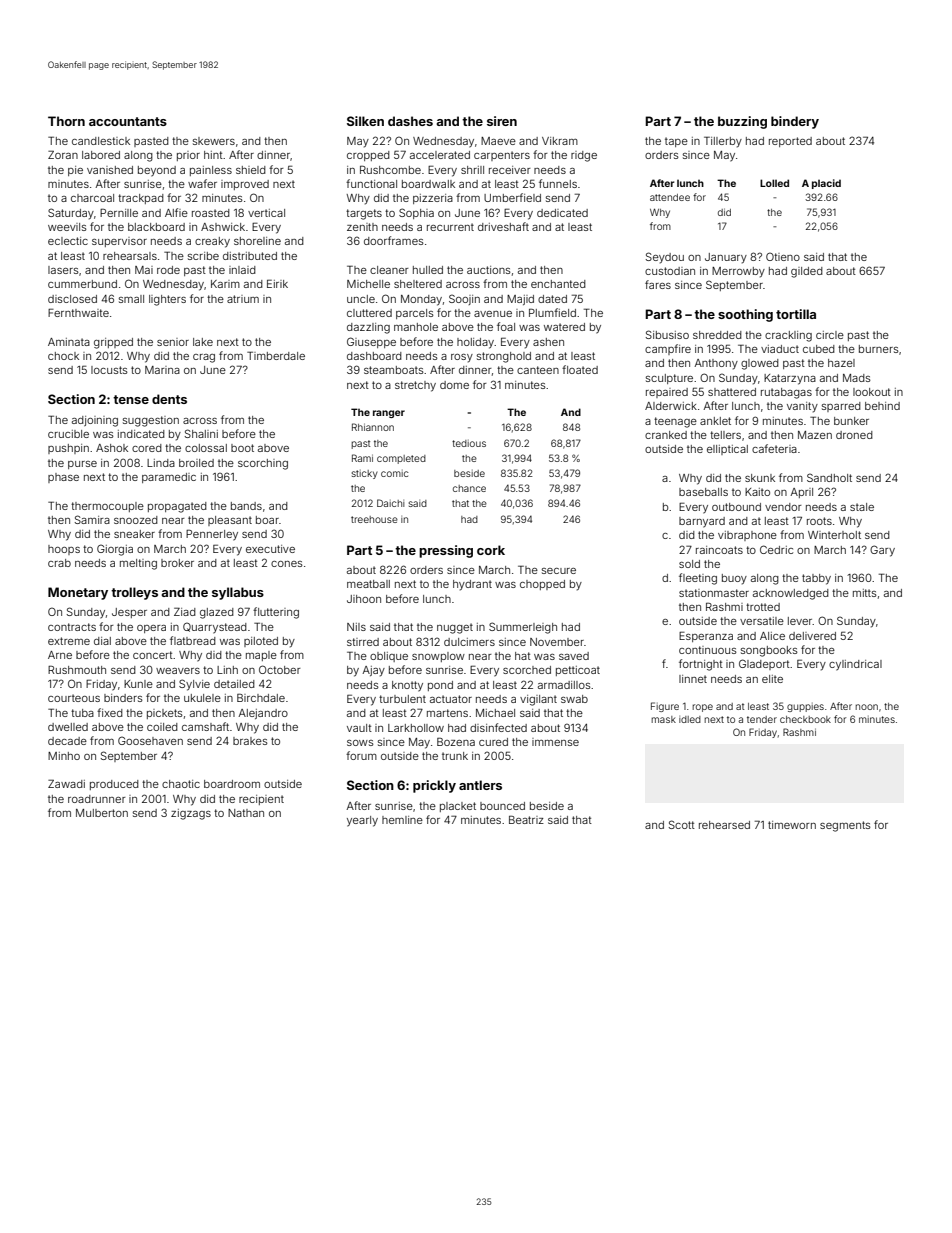 The image size is (952, 1233). I want to click on phase, so click(63, 478).
